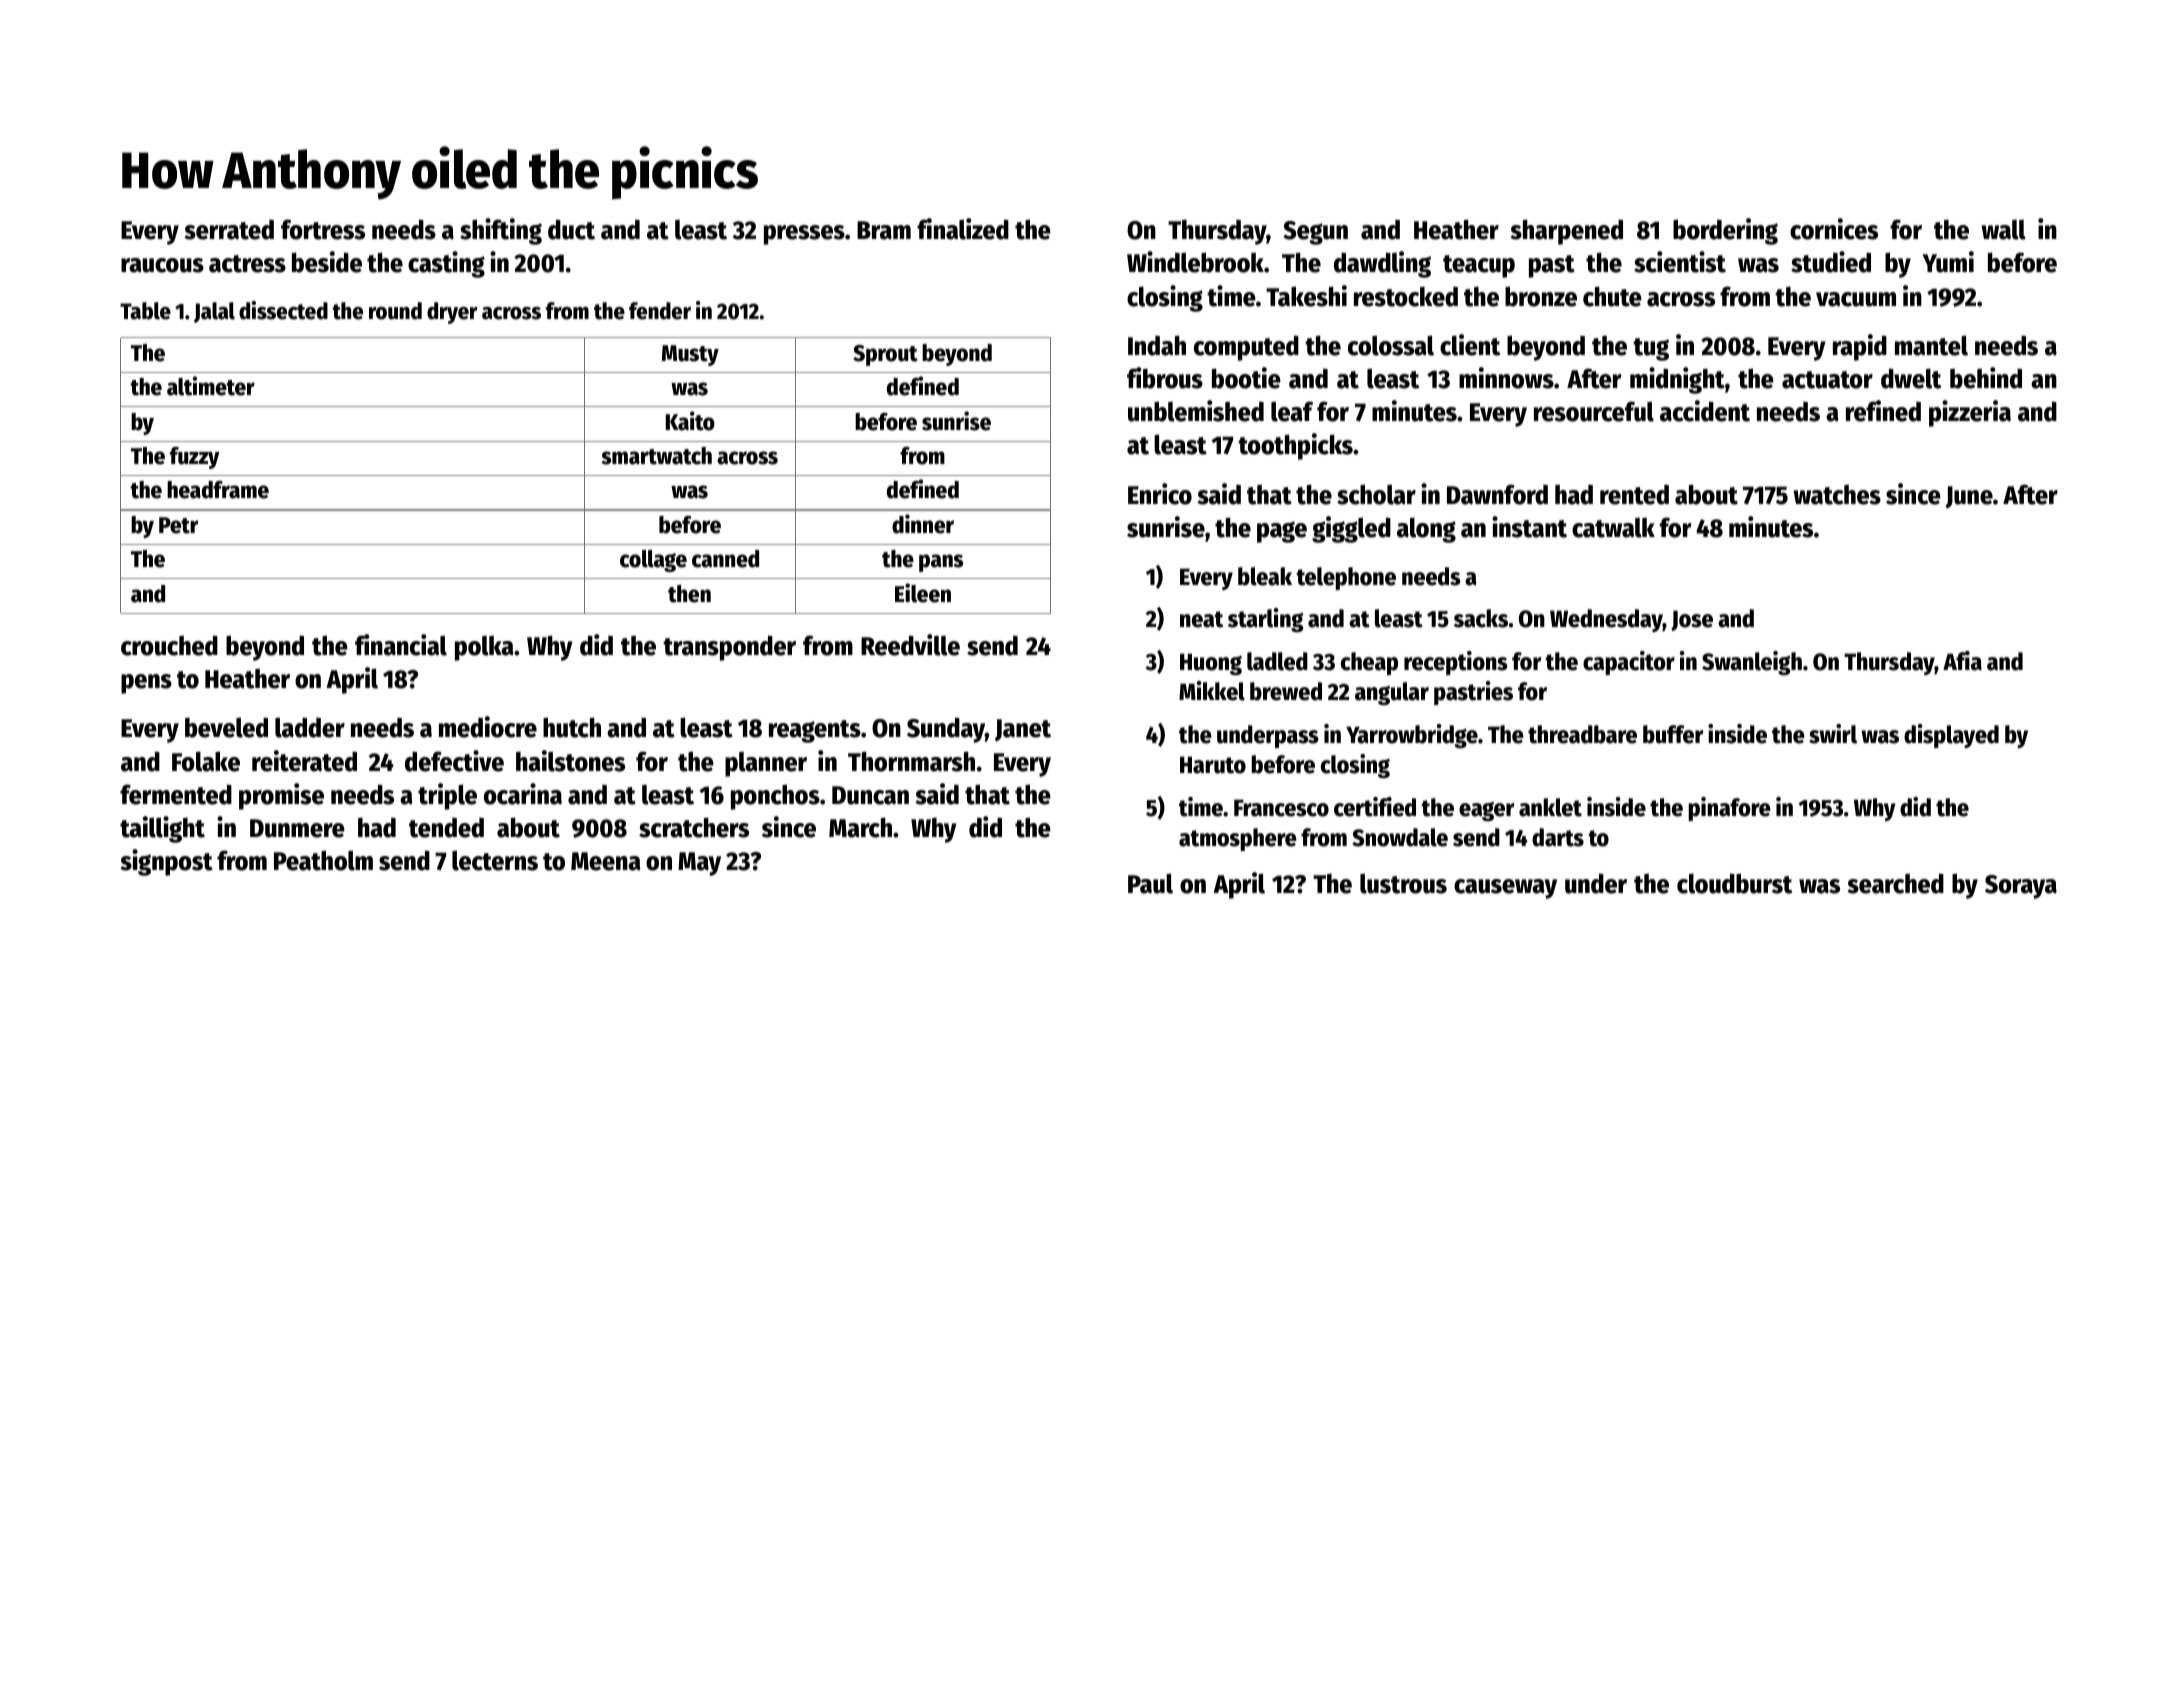 The height and width of the page is (1683, 2178). What do you see at coordinates (571, 229) in the page?
I see `duct` at bounding box center [571, 229].
